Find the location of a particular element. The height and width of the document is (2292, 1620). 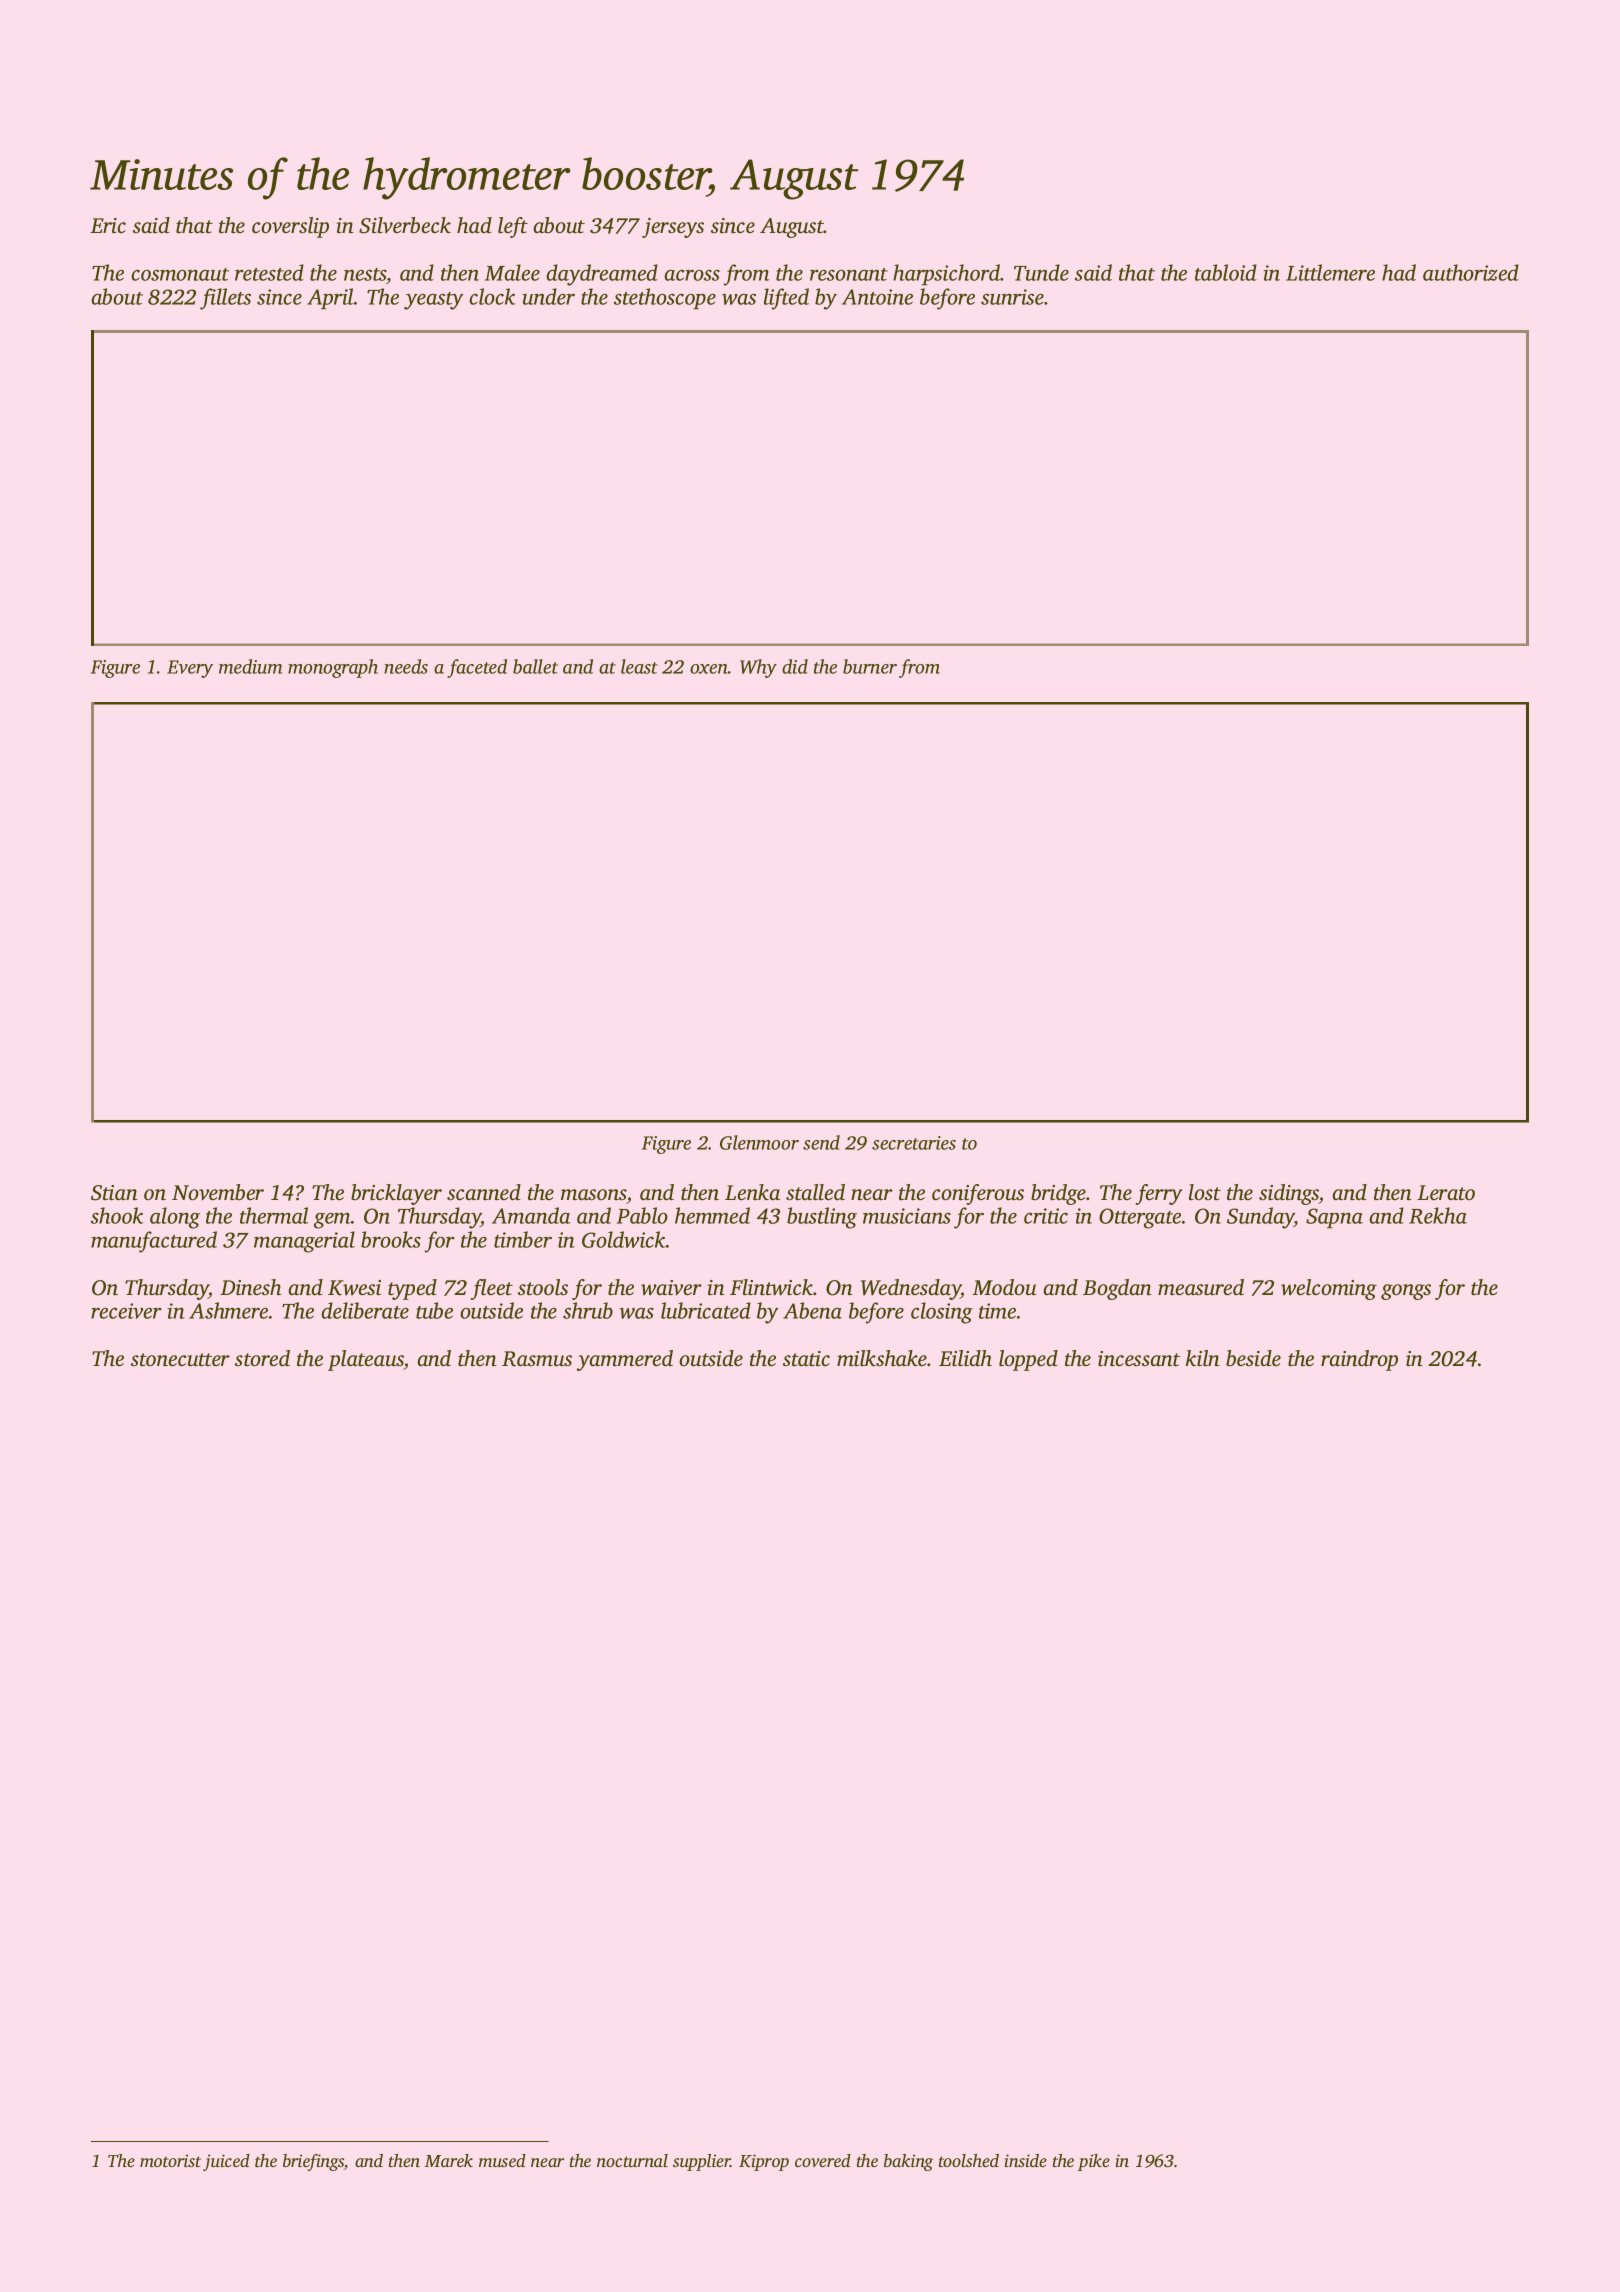

Glenmoor is located at coordinates (759, 1142).
